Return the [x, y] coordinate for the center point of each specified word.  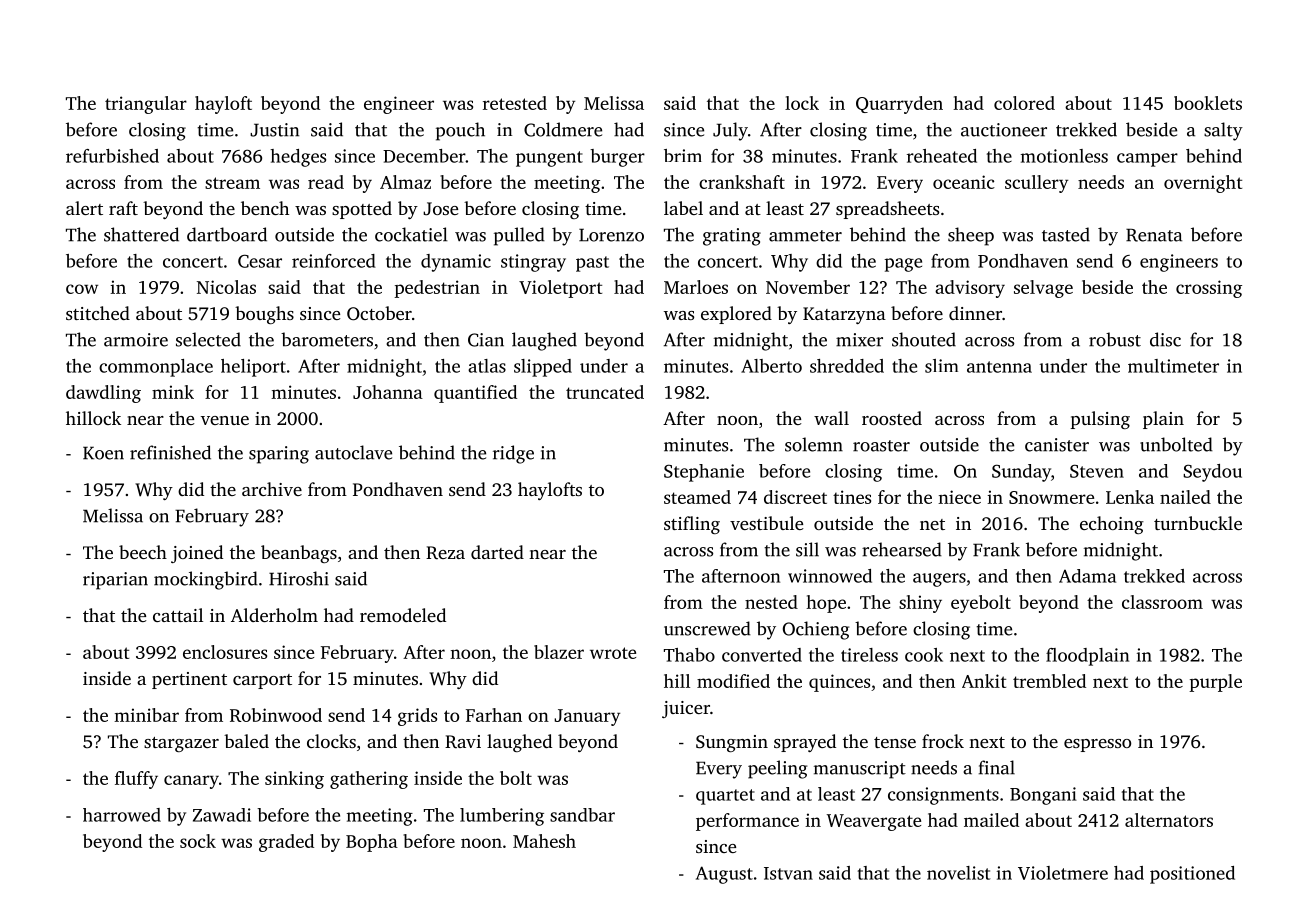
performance [747, 822]
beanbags [299, 554]
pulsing [1100, 420]
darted [497, 552]
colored [1024, 103]
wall [831, 418]
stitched [98, 313]
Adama [1087, 576]
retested [515, 103]
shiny [920, 604]
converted [762, 655]
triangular [146, 105]
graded [286, 843]
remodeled [403, 615]
